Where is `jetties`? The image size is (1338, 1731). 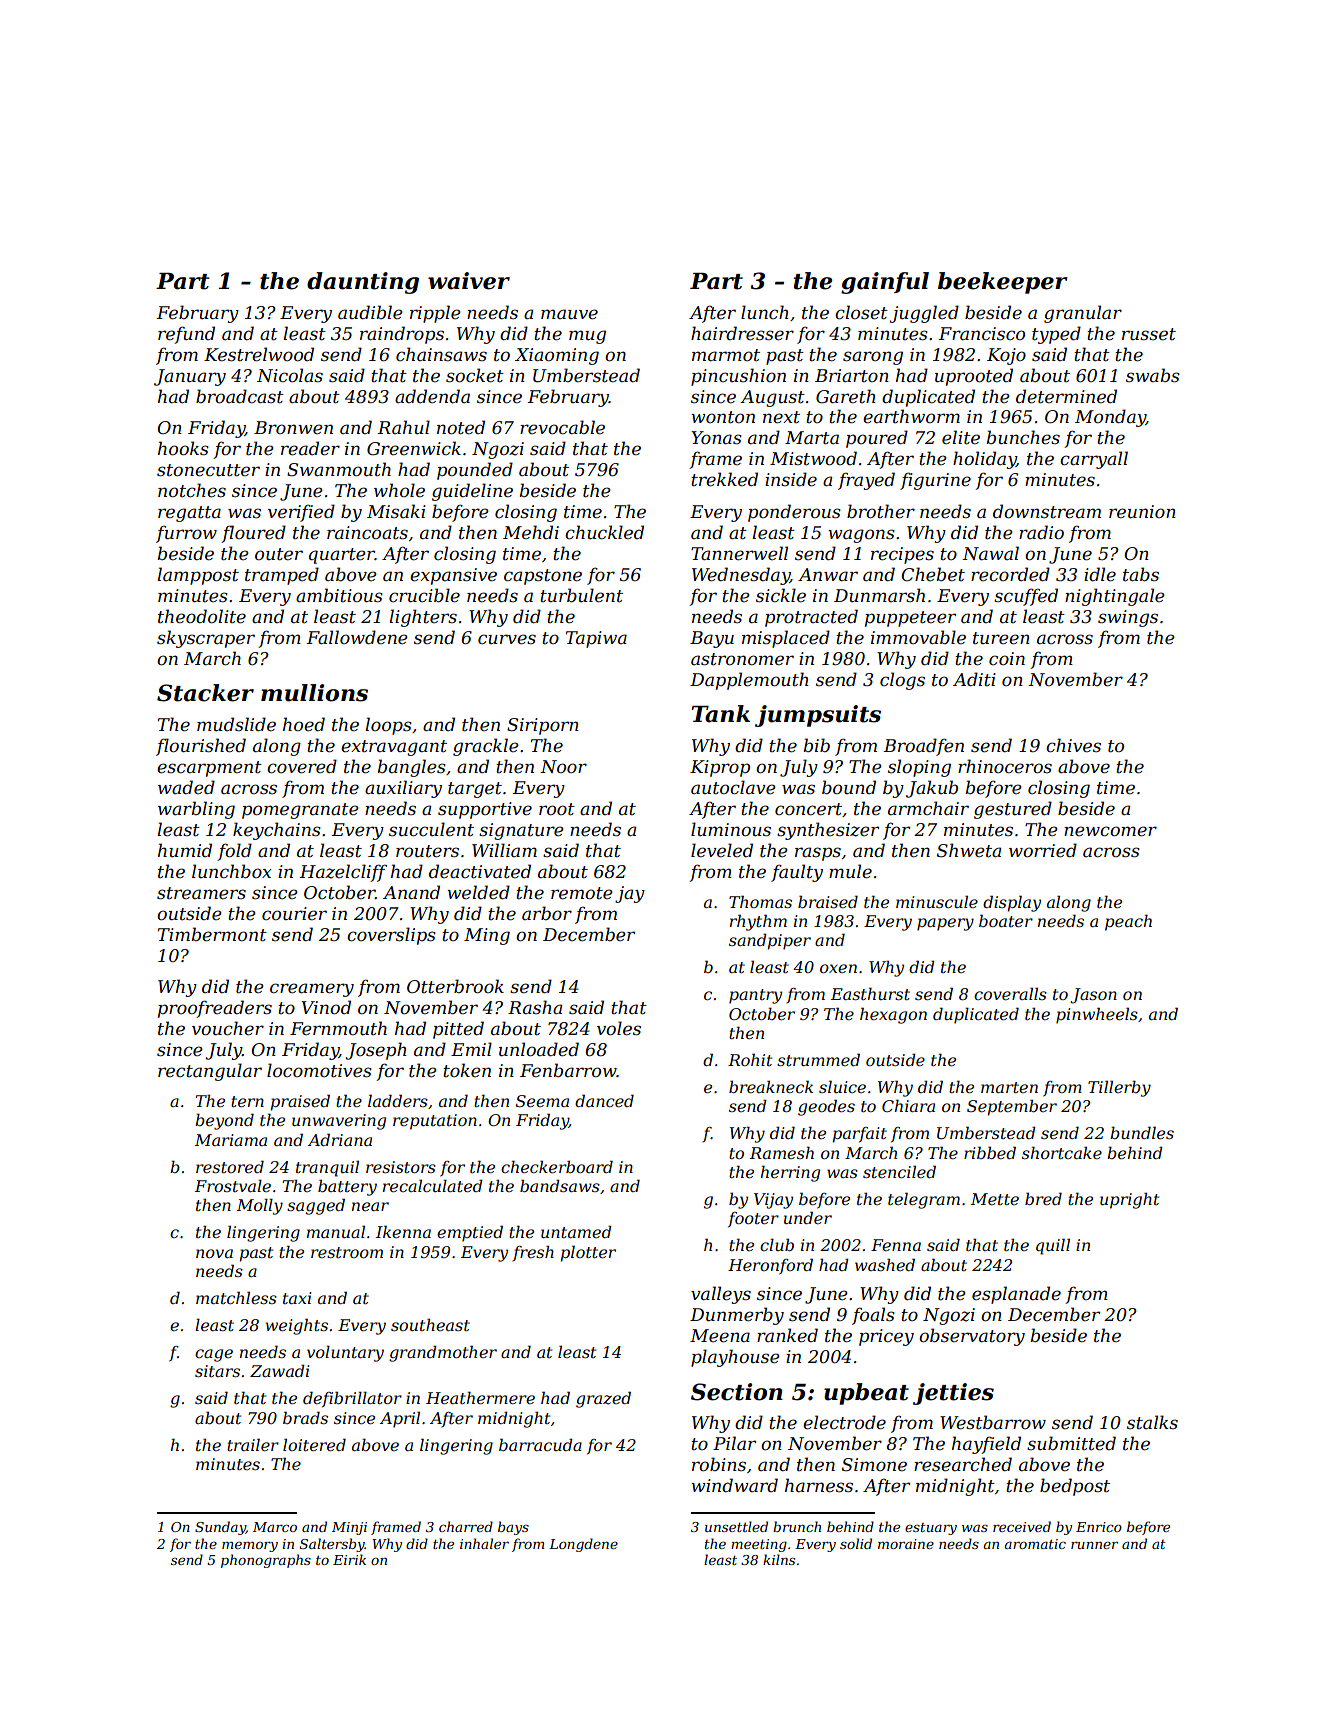
jetties is located at coordinates (953, 1394).
